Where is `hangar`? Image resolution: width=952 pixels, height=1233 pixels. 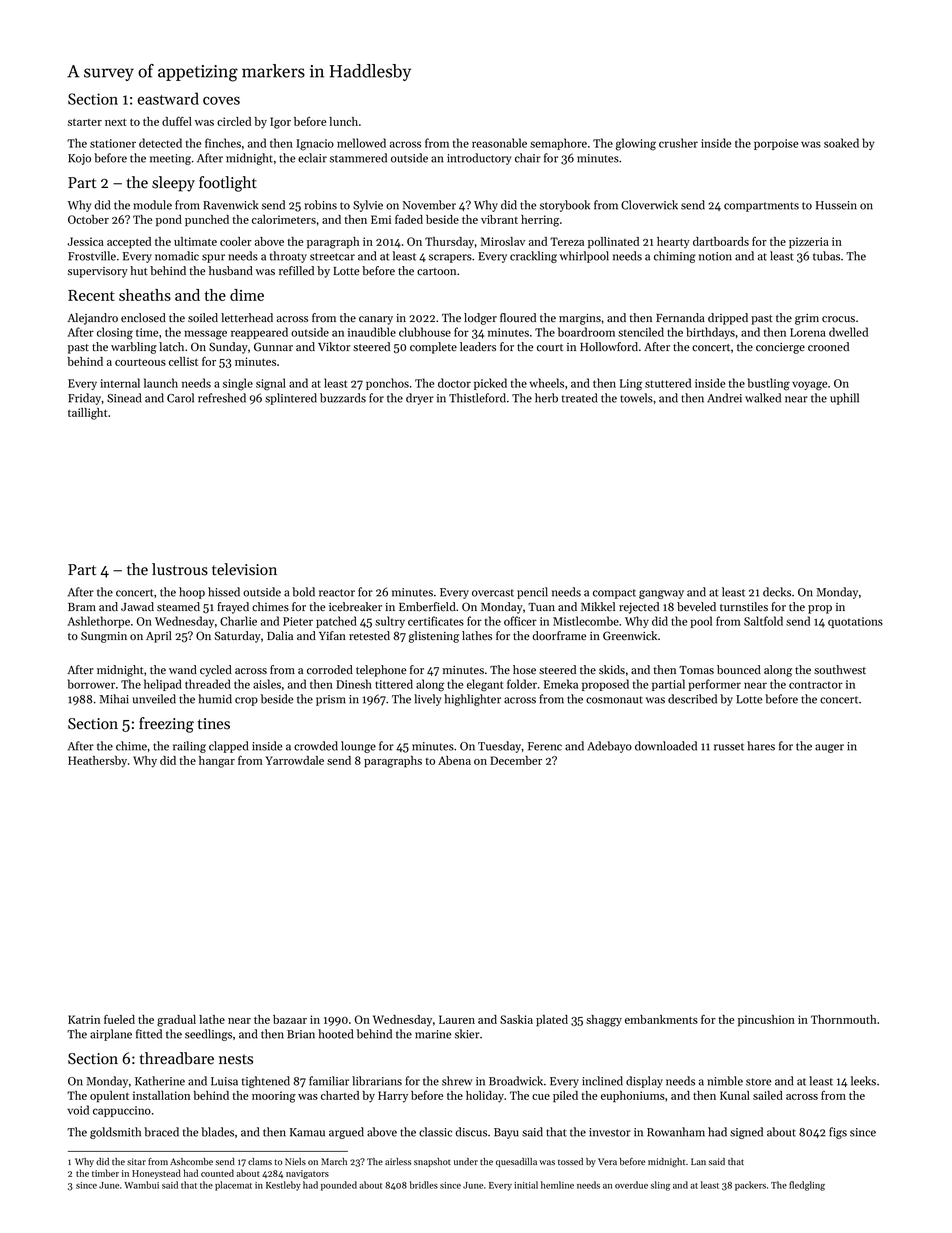
hangar is located at coordinates (217, 762).
